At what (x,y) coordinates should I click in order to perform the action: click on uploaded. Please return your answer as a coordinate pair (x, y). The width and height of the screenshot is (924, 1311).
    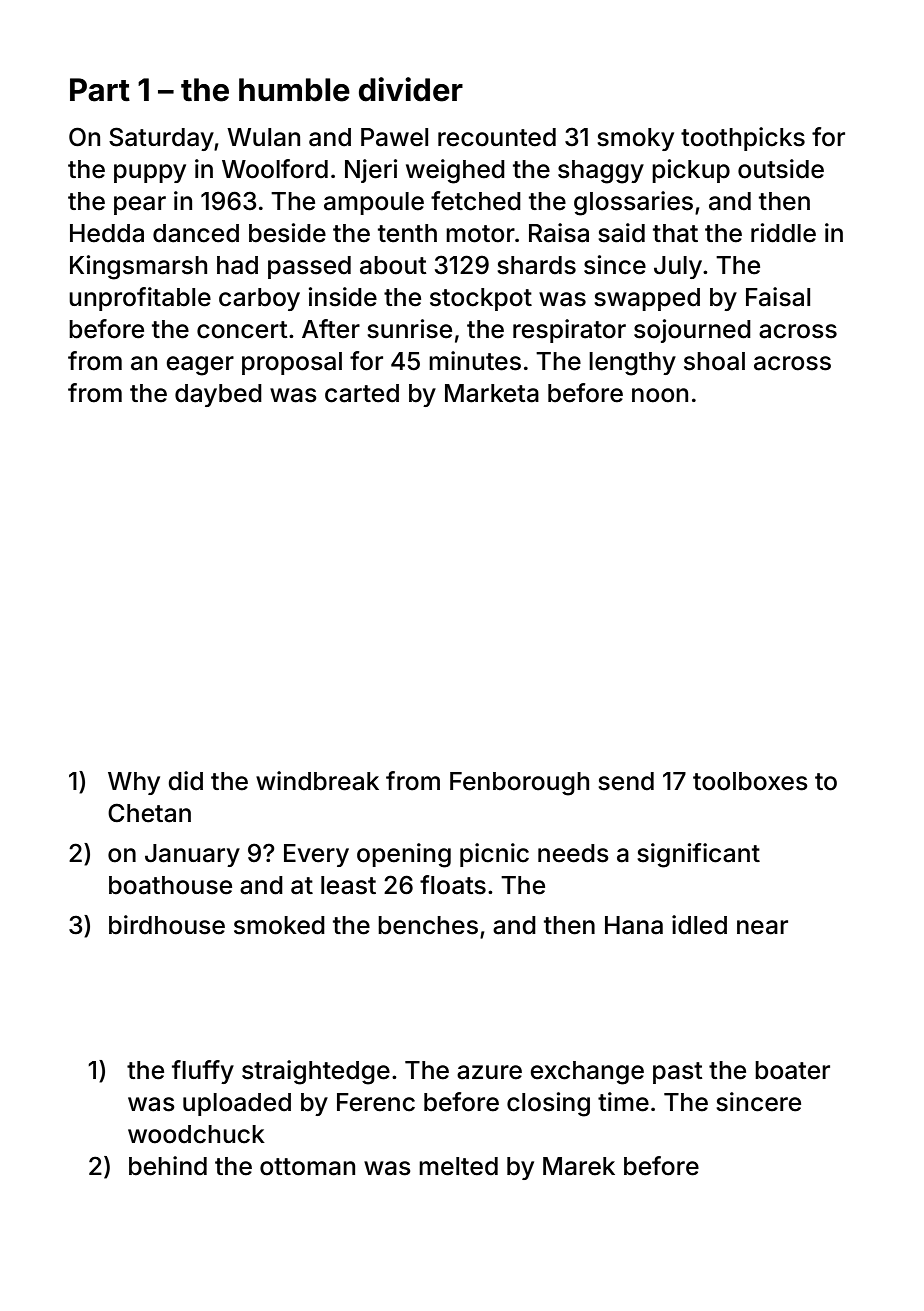
    Looking at the image, I should click on (237, 1104).
